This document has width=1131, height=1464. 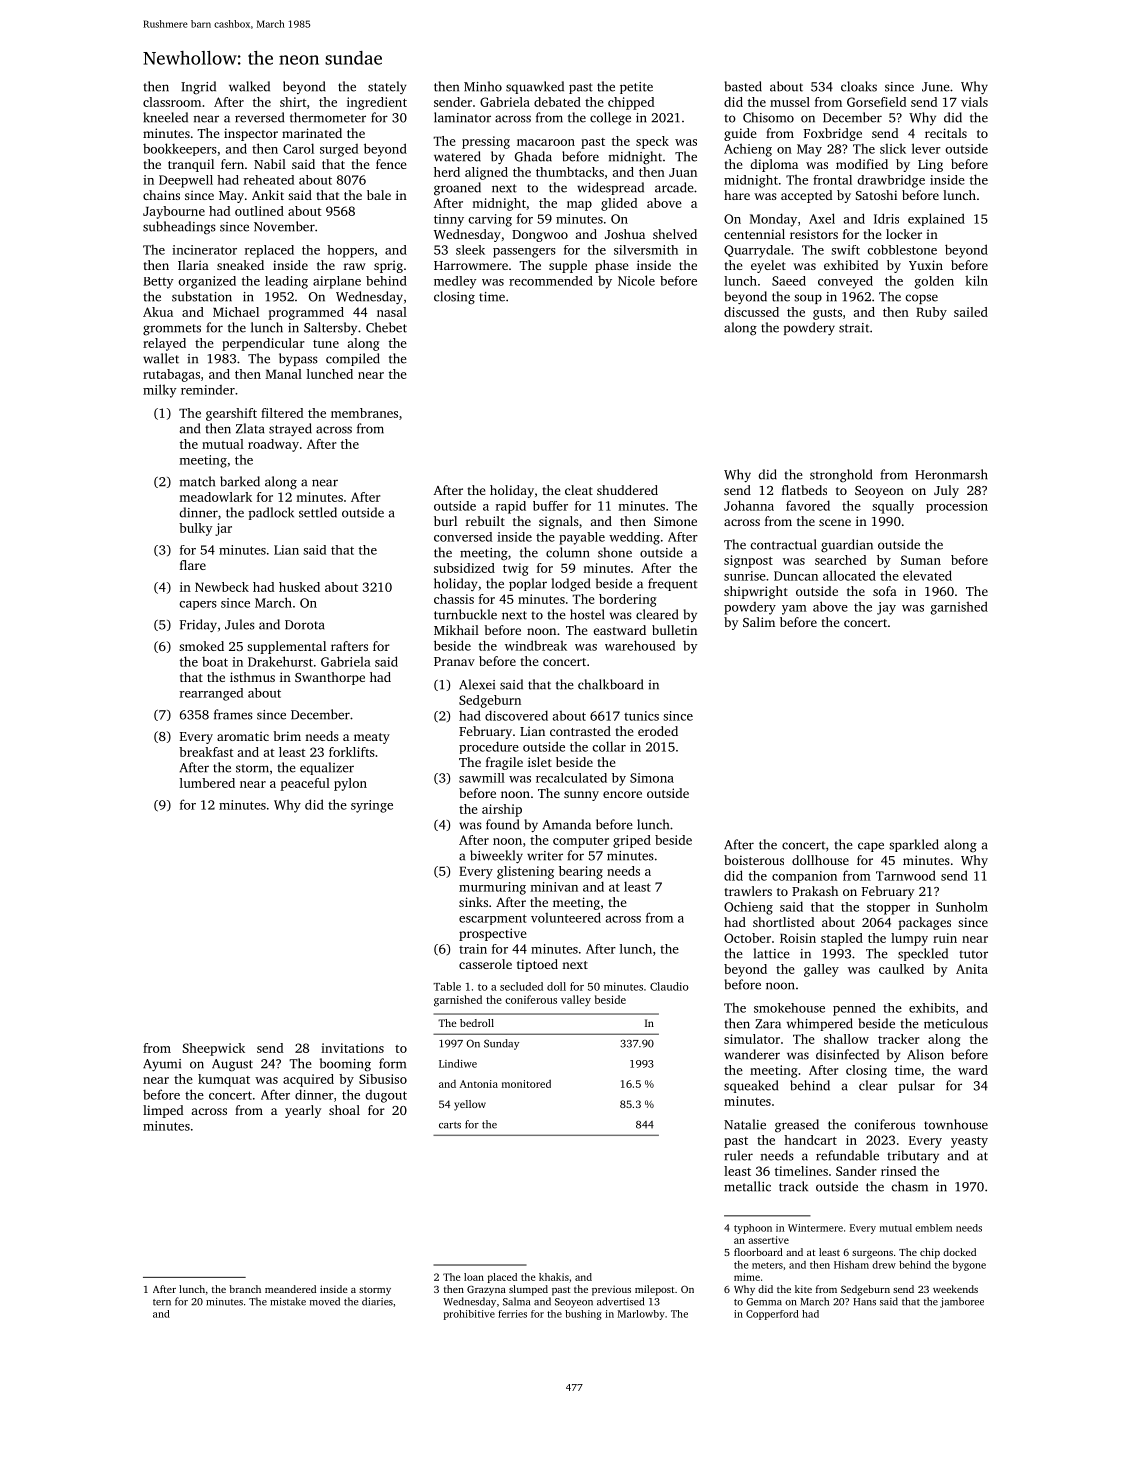 I want to click on Dongwoo, so click(x=540, y=236).
